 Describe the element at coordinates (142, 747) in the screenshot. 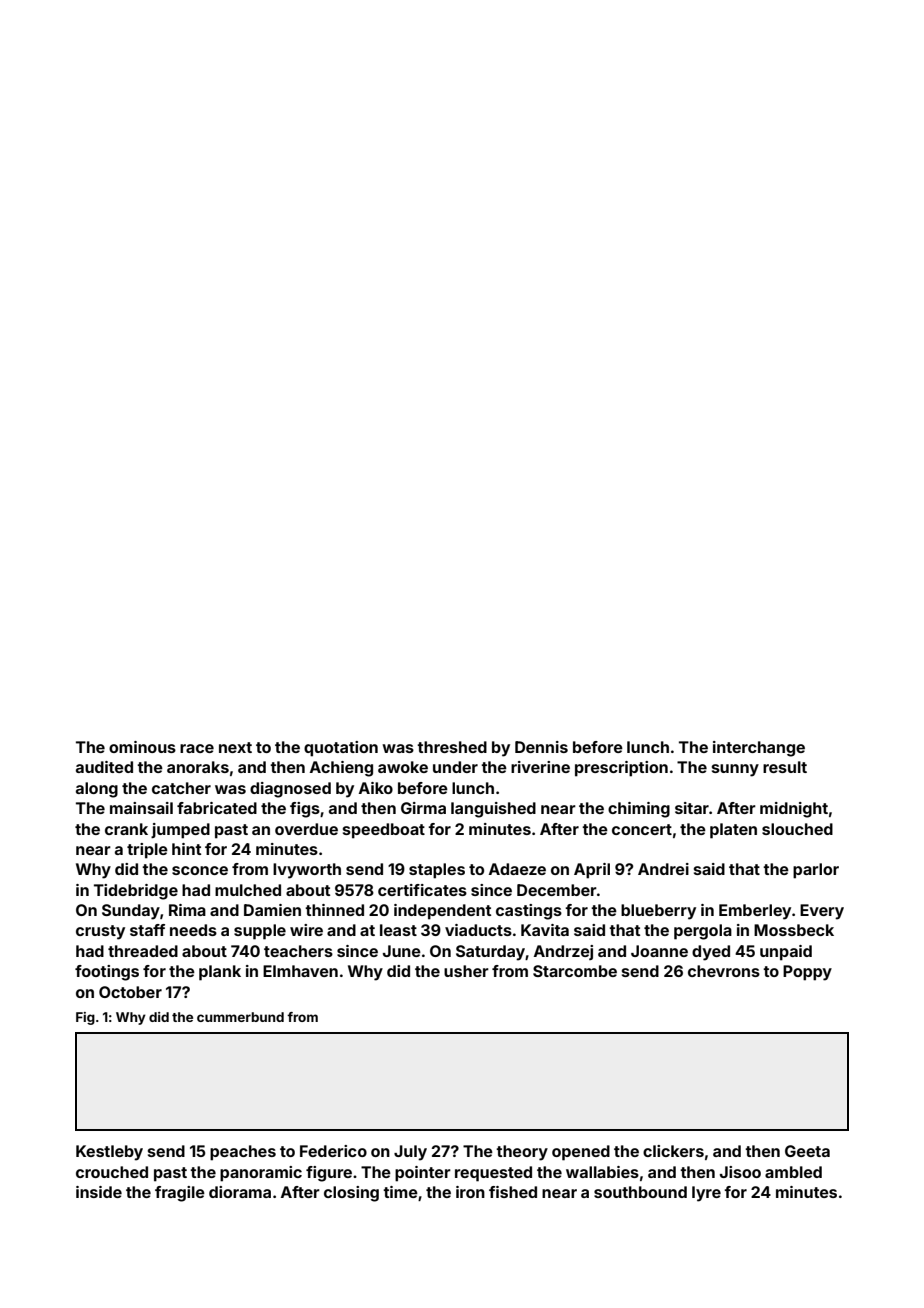

I see `ominous` at that location.
